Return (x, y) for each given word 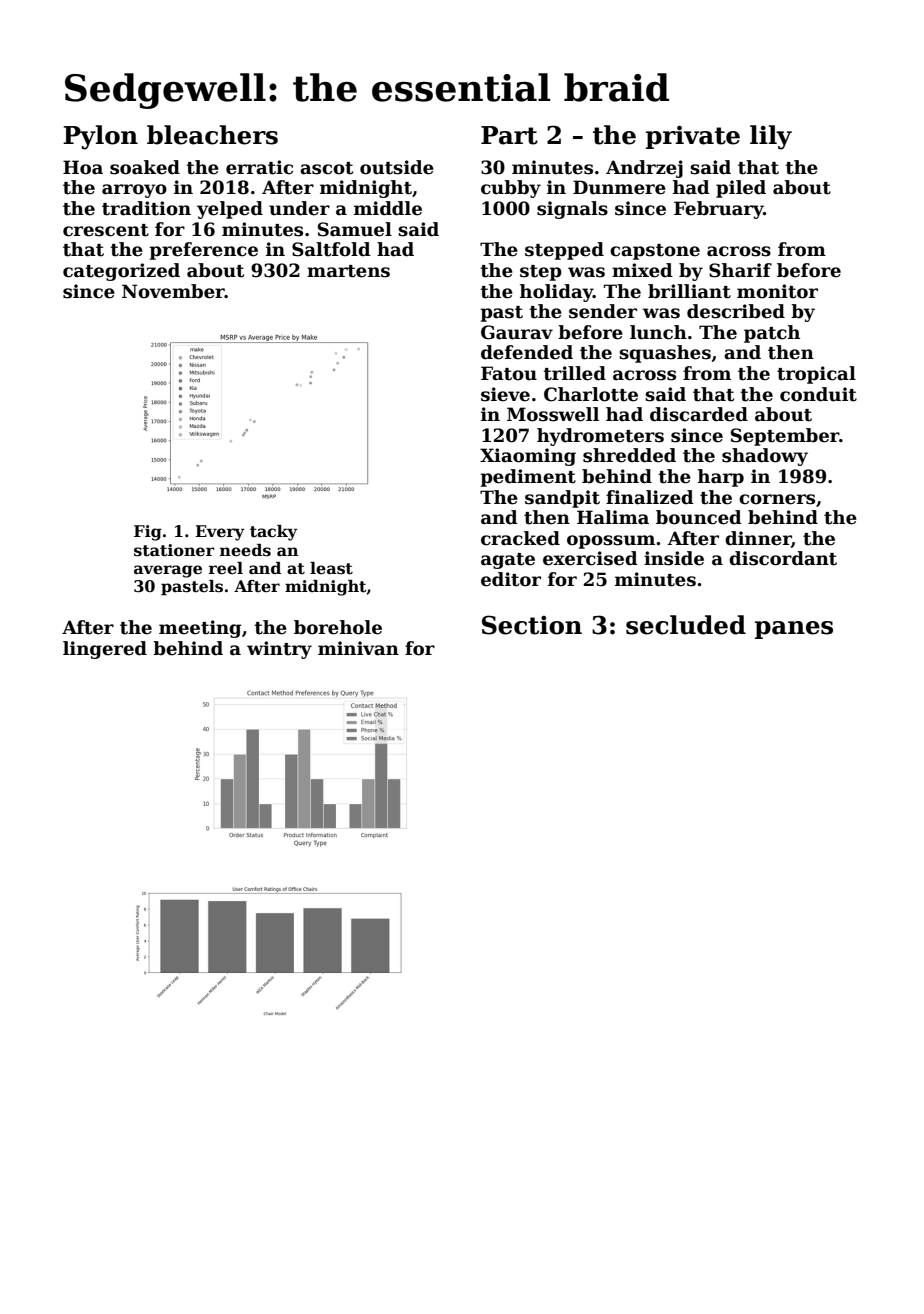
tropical (816, 375)
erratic (259, 167)
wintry (279, 650)
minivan (358, 648)
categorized (121, 272)
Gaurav (517, 332)
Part (509, 135)
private (693, 137)
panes (794, 630)
